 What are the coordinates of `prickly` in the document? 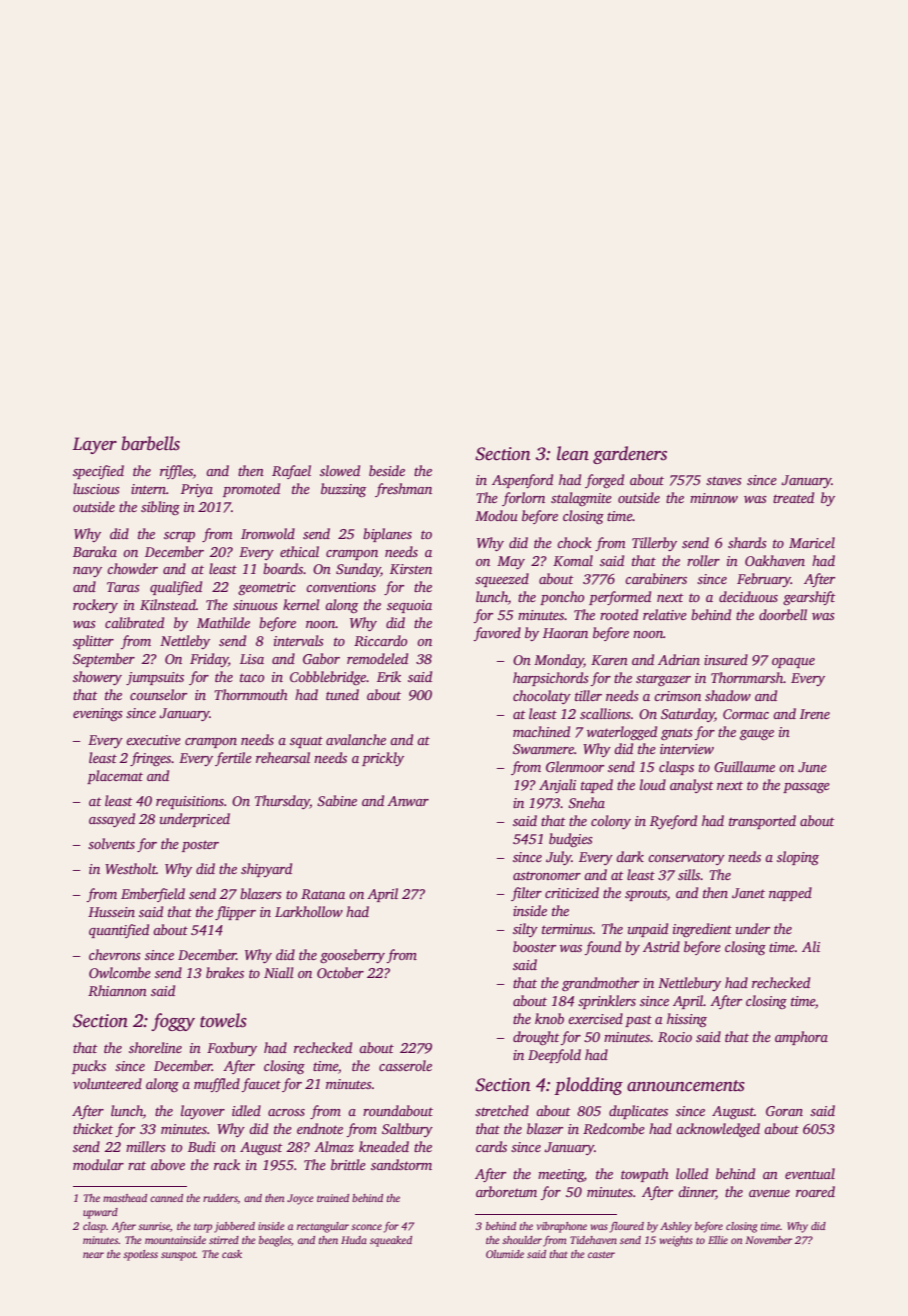 It's located at (383, 759).
